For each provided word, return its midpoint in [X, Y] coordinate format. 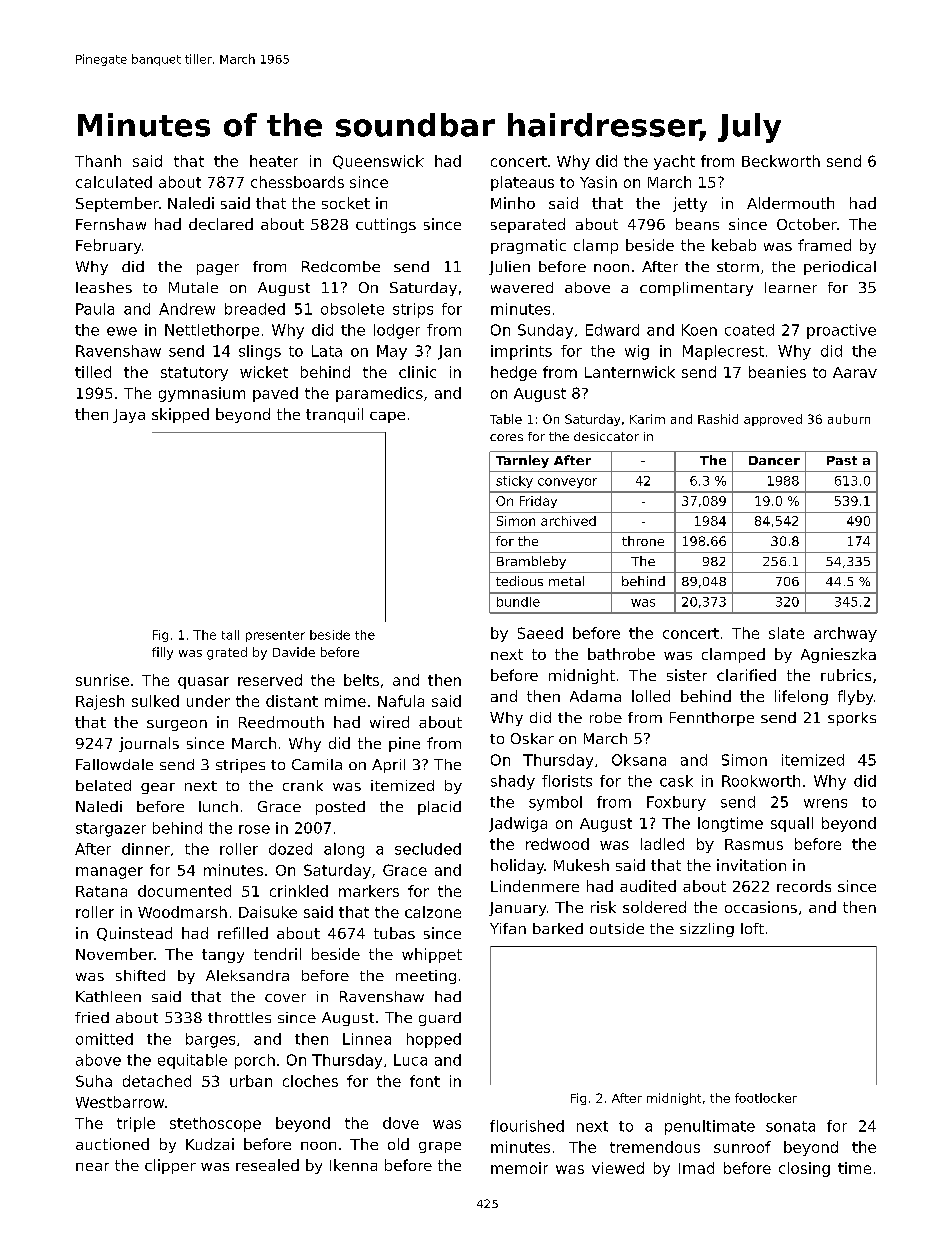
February [108, 246]
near [92, 1167]
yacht [674, 162]
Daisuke [268, 912]
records [804, 886]
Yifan [508, 928]
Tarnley [522, 461]
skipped [180, 415]
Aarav [855, 372]
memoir [519, 1168]
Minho [513, 203]
